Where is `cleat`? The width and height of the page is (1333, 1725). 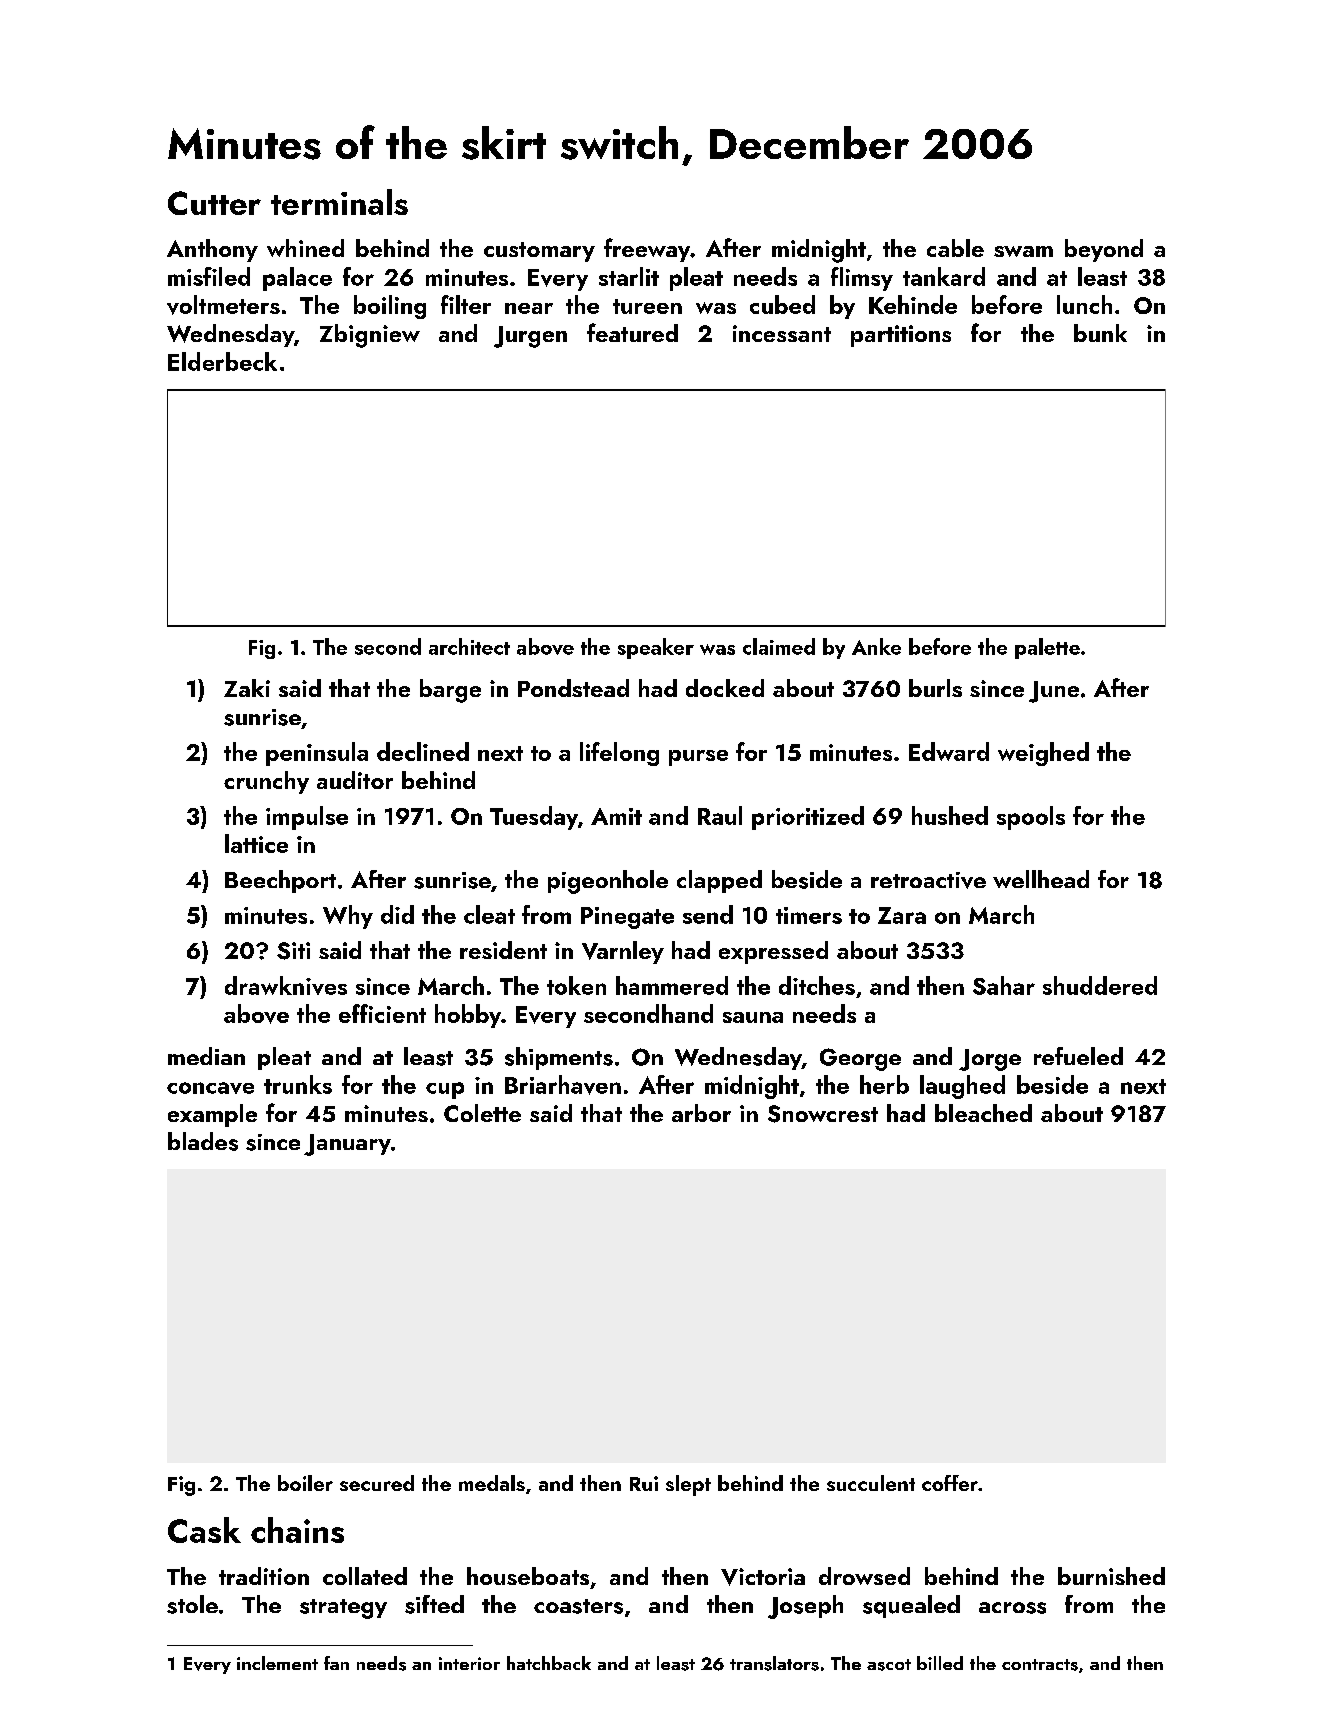
cleat is located at coordinates (489, 914).
